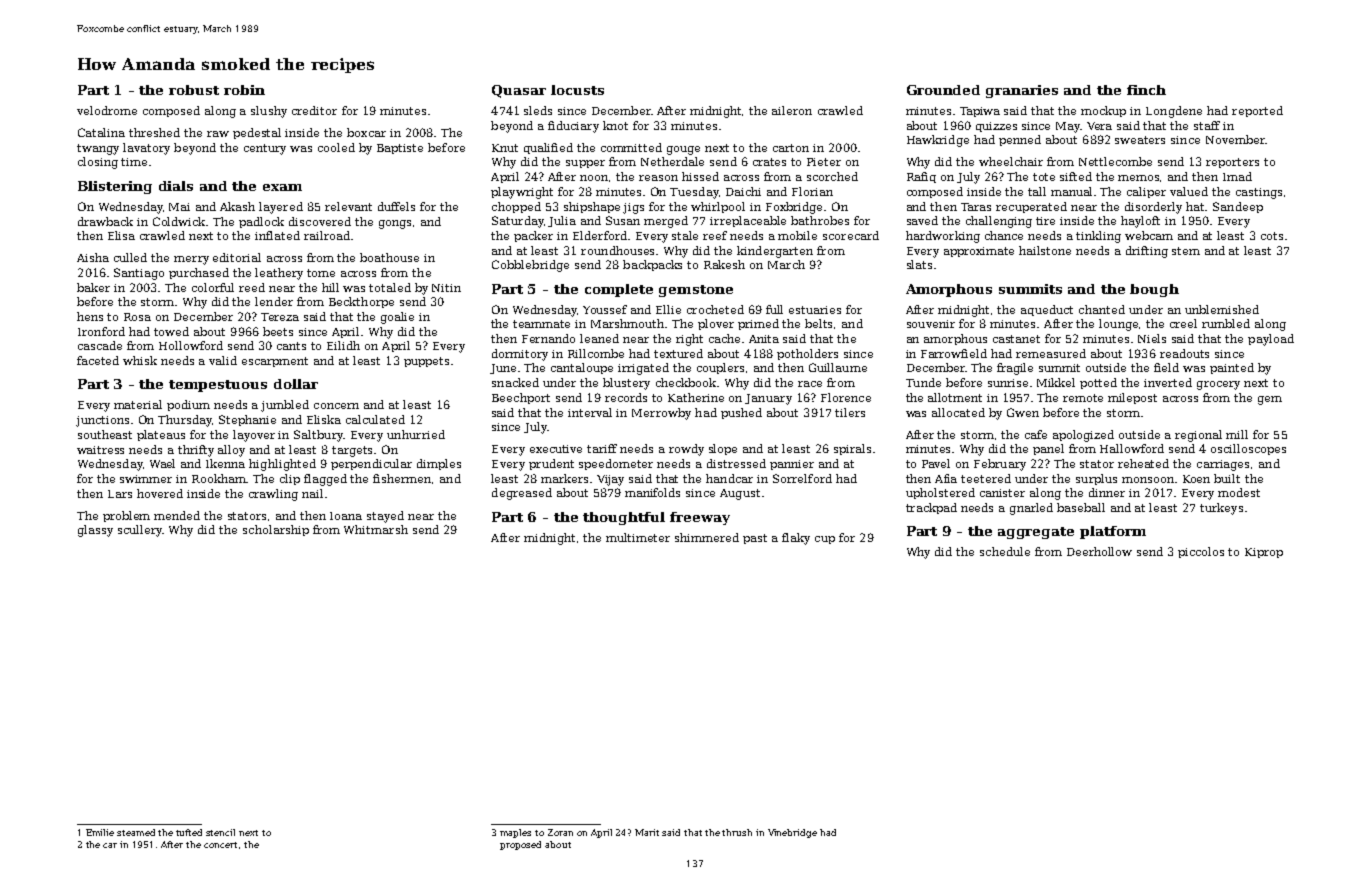 The image size is (1372, 887). I want to click on primed, so click(758, 324).
